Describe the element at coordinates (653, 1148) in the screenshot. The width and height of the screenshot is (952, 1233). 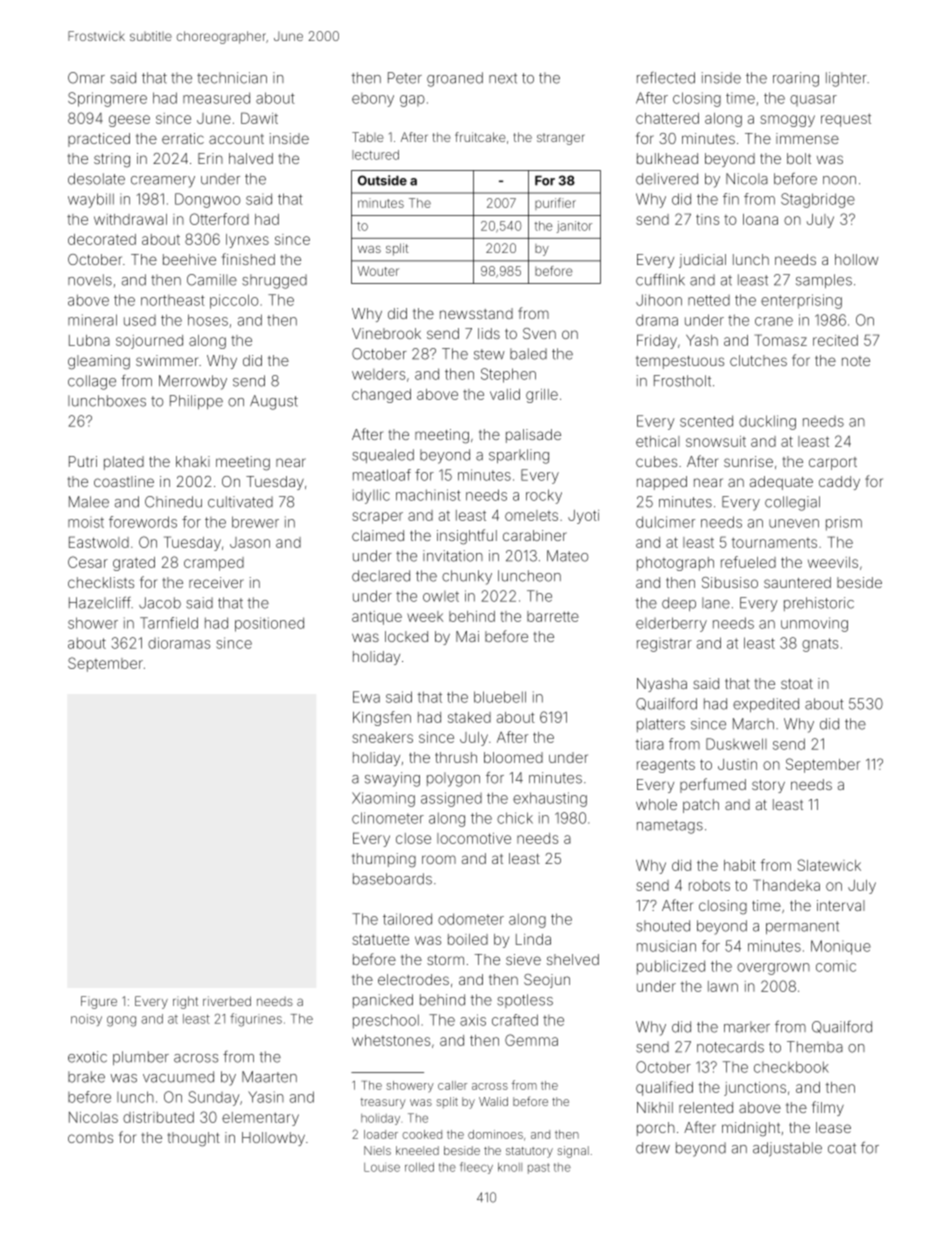
I see `drew` at that location.
